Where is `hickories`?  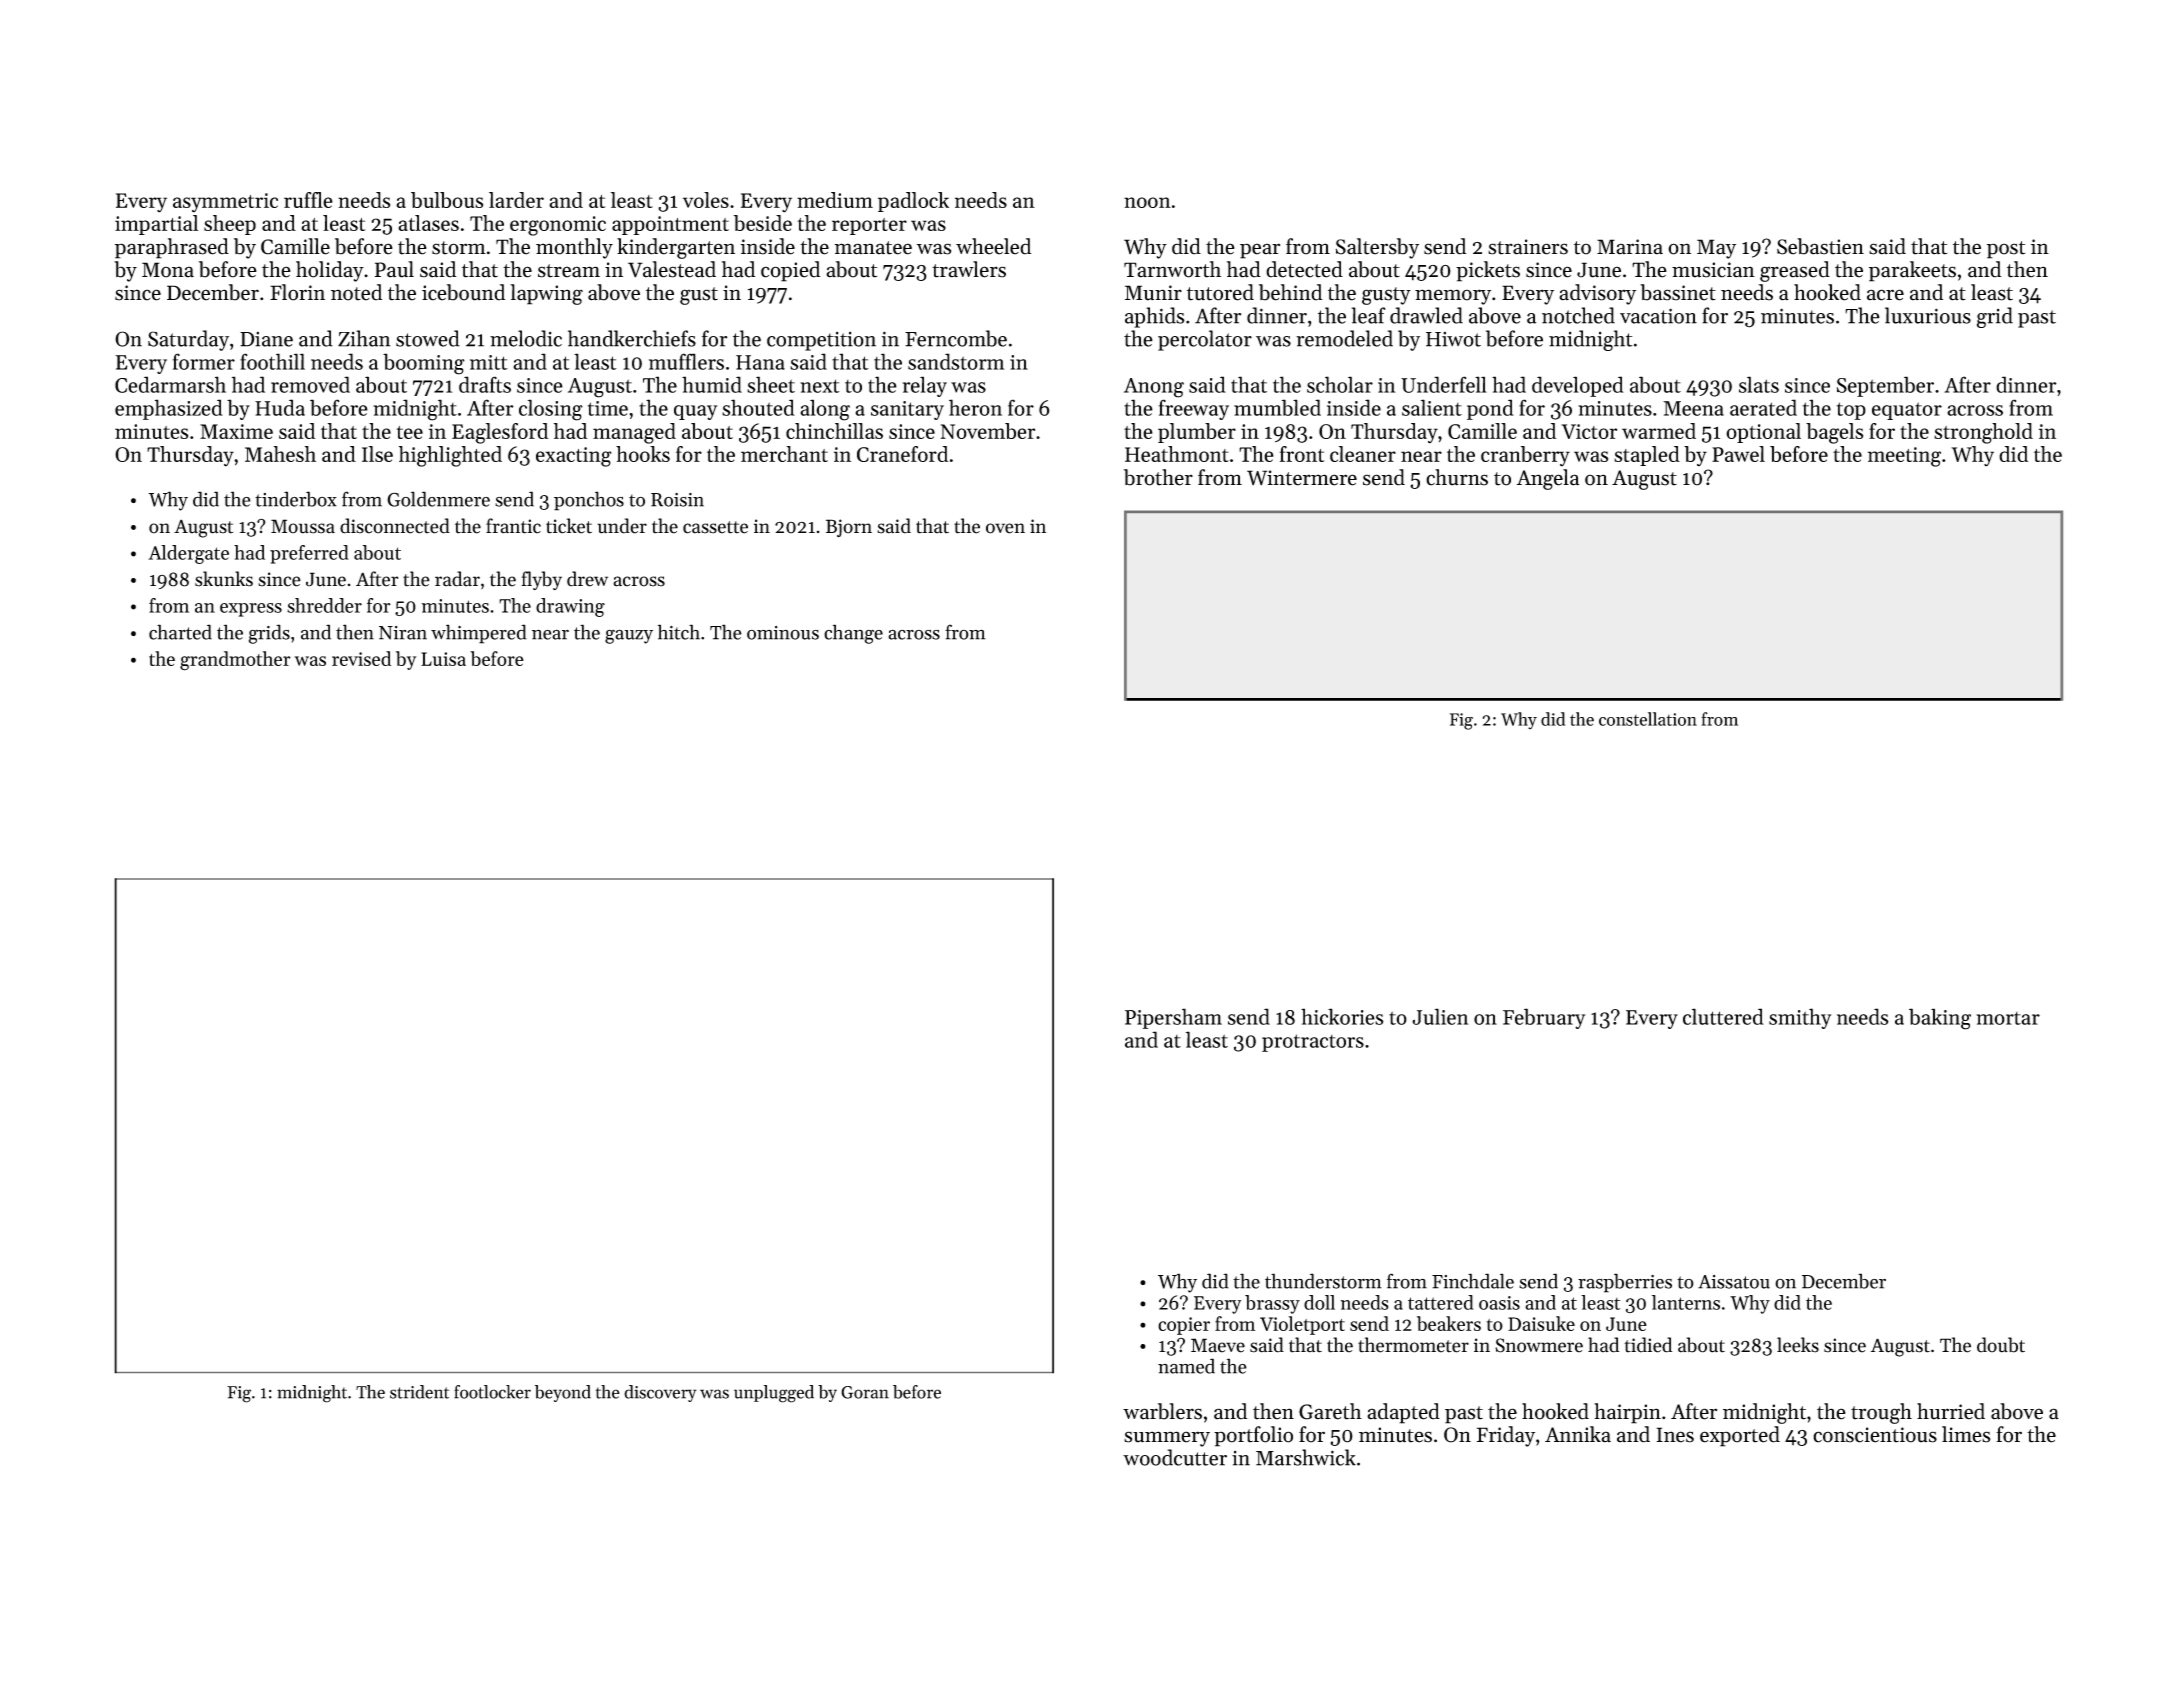 hickories is located at coordinates (1342, 1016).
